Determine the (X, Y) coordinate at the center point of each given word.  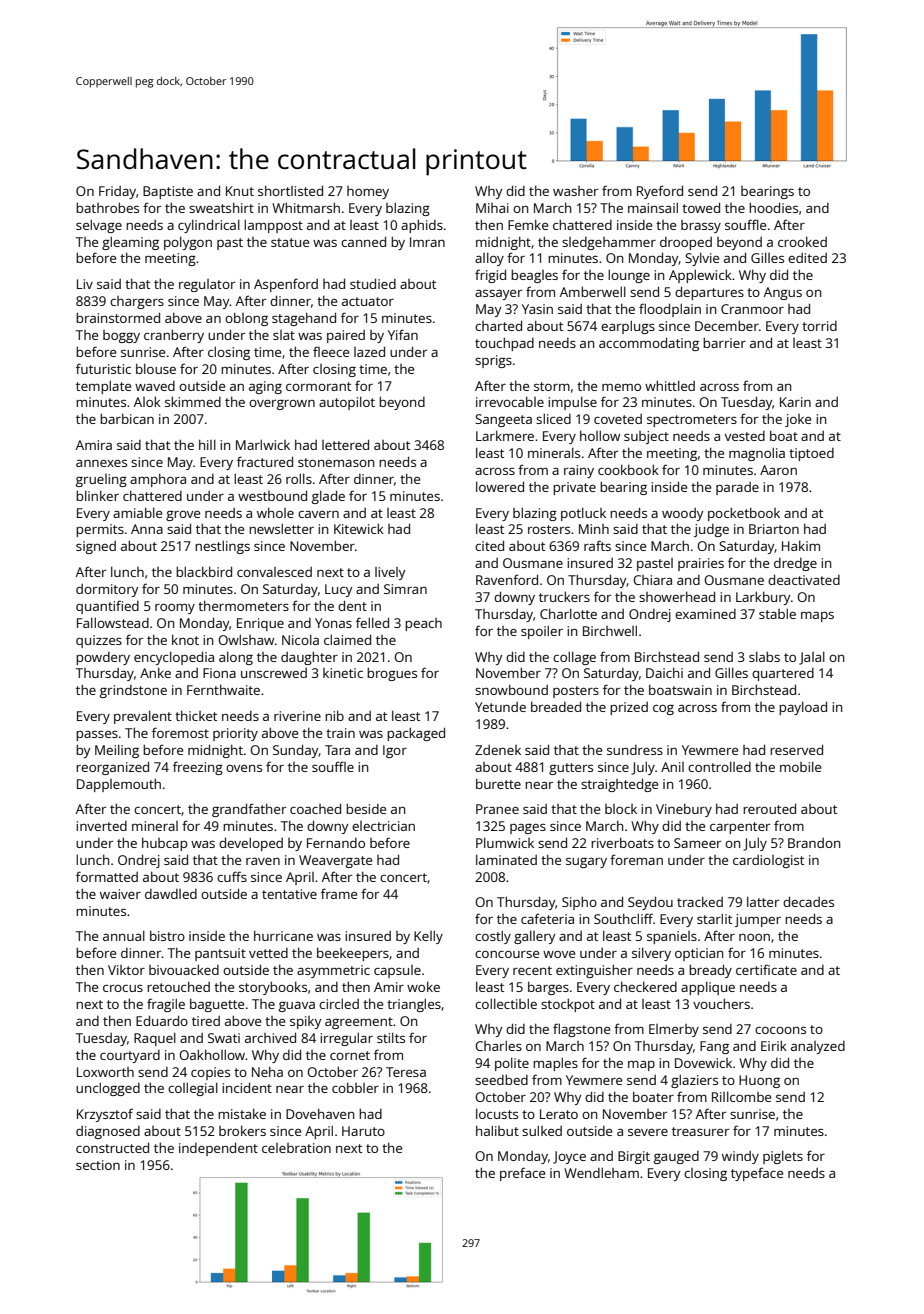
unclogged (108, 1089)
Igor (395, 751)
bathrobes (107, 207)
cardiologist (768, 861)
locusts (497, 1114)
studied (373, 283)
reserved (796, 749)
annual (124, 936)
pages (528, 829)
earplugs (628, 327)
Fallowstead (113, 622)
